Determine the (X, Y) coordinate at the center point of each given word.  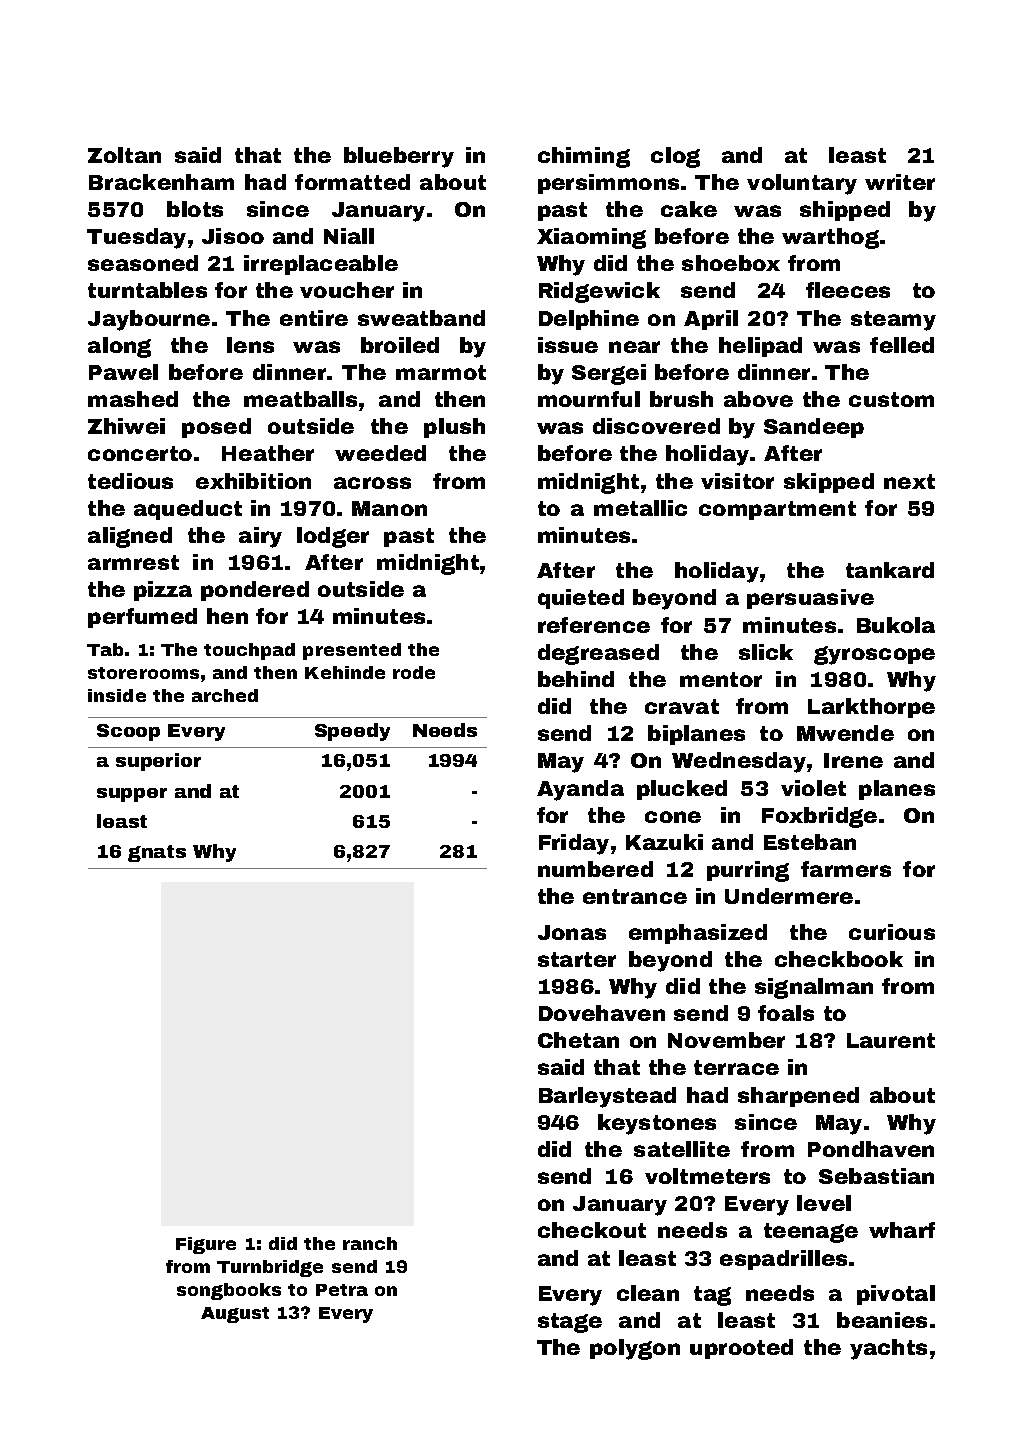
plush (454, 428)
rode (414, 672)
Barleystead (607, 1097)
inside (117, 695)
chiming (584, 157)
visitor (737, 481)
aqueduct (188, 510)
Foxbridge (819, 817)
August (235, 1315)
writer (900, 182)
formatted (352, 182)
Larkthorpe (871, 708)
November (726, 1040)
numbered (595, 869)
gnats (157, 853)
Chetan (578, 1040)
